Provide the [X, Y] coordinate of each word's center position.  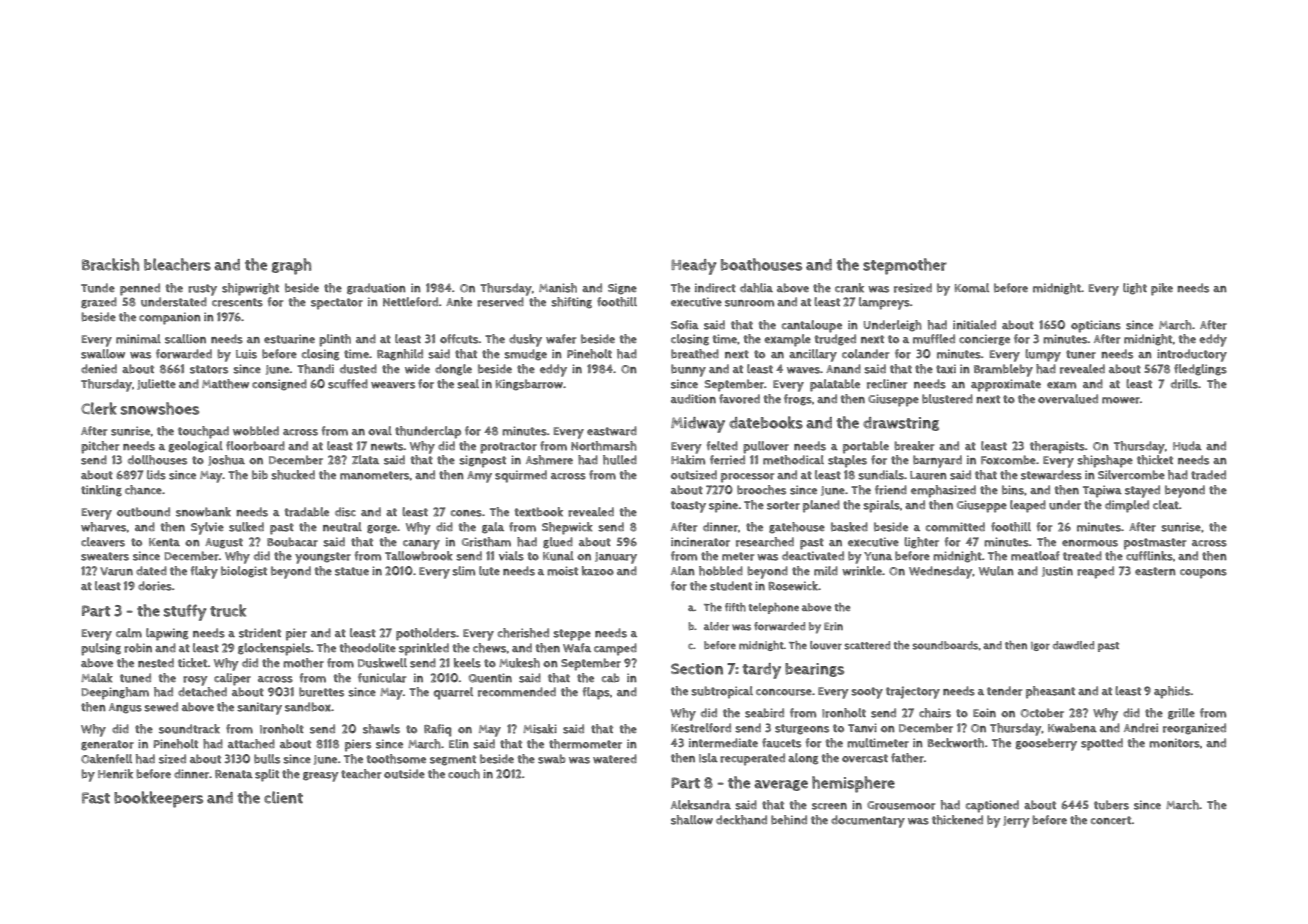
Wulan [996, 571]
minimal [138, 339]
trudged [835, 340]
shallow [692, 820]
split [267, 775]
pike [1162, 289]
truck [228, 610]
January [616, 558]
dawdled [1073, 645]
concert [1111, 820]
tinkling [101, 491]
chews [489, 648]
